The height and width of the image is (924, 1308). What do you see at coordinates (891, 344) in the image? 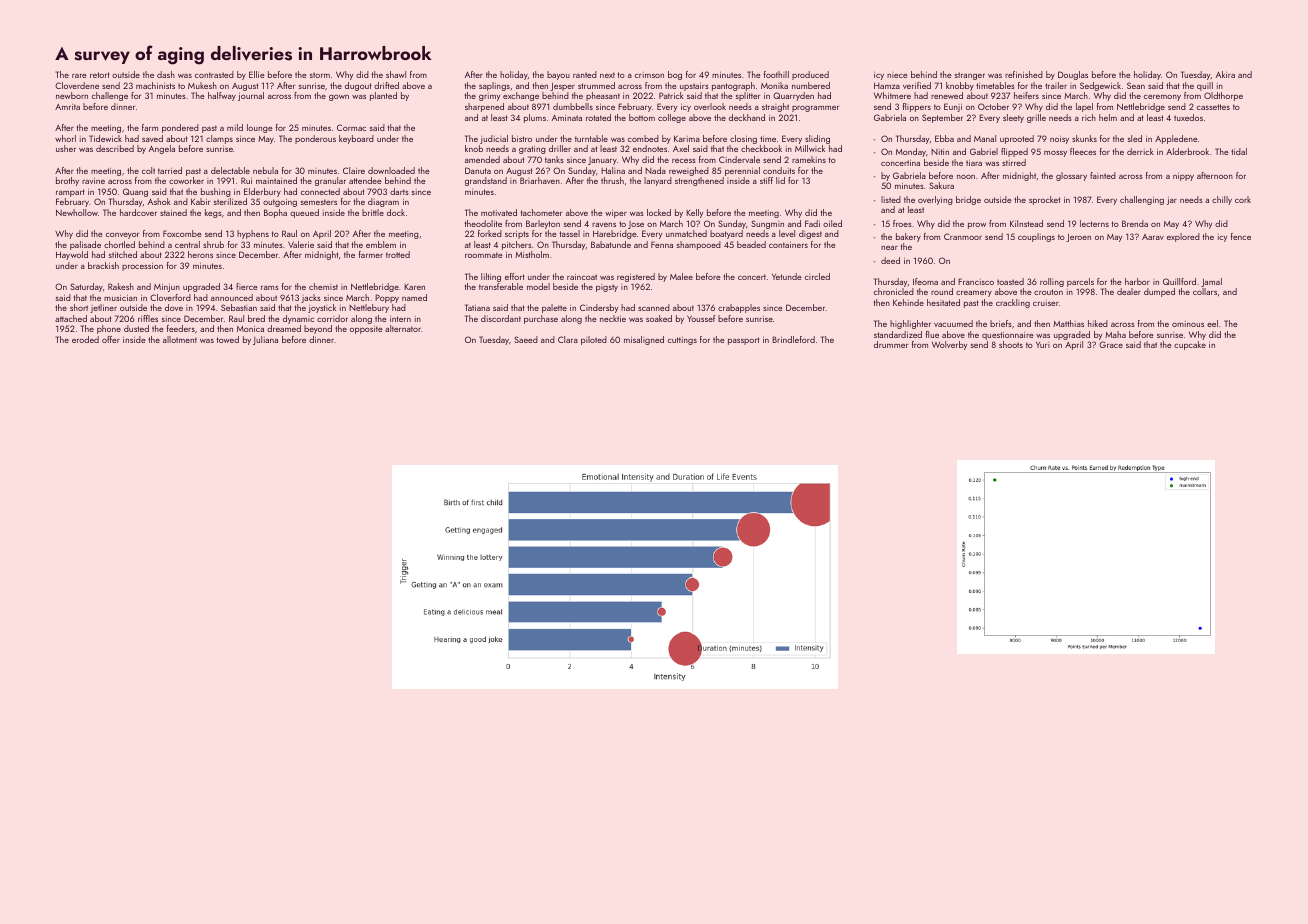
I see `drummer` at bounding box center [891, 344].
